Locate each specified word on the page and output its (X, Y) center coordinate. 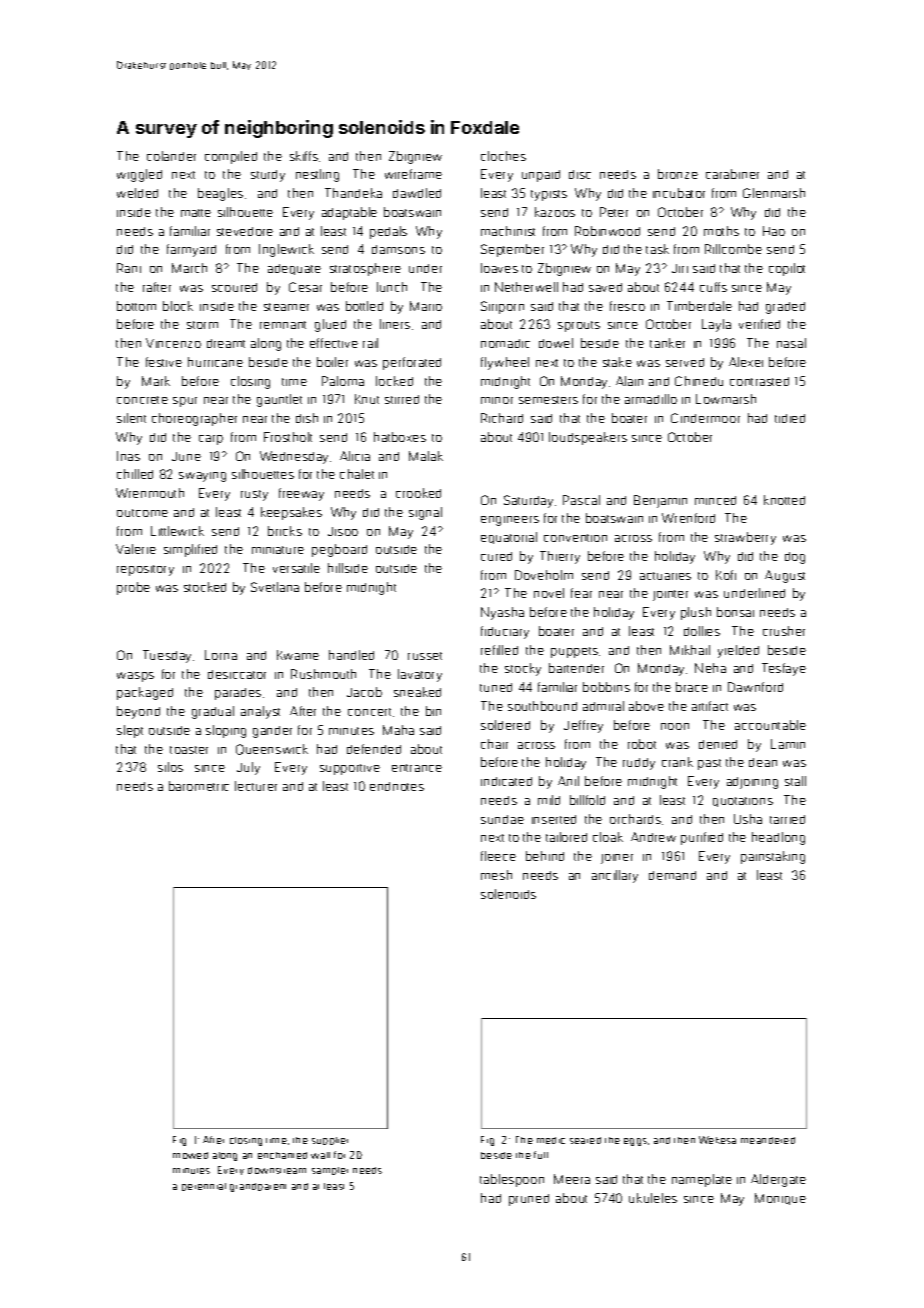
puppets (574, 652)
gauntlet (279, 400)
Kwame (298, 655)
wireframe (413, 174)
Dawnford (755, 687)
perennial (204, 1187)
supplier (330, 1141)
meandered (768, 1140)
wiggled (139, 175)
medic (551, 1140)
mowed (190, 1155)
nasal (791, 343)
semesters (548, 400)
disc (580, 174)
